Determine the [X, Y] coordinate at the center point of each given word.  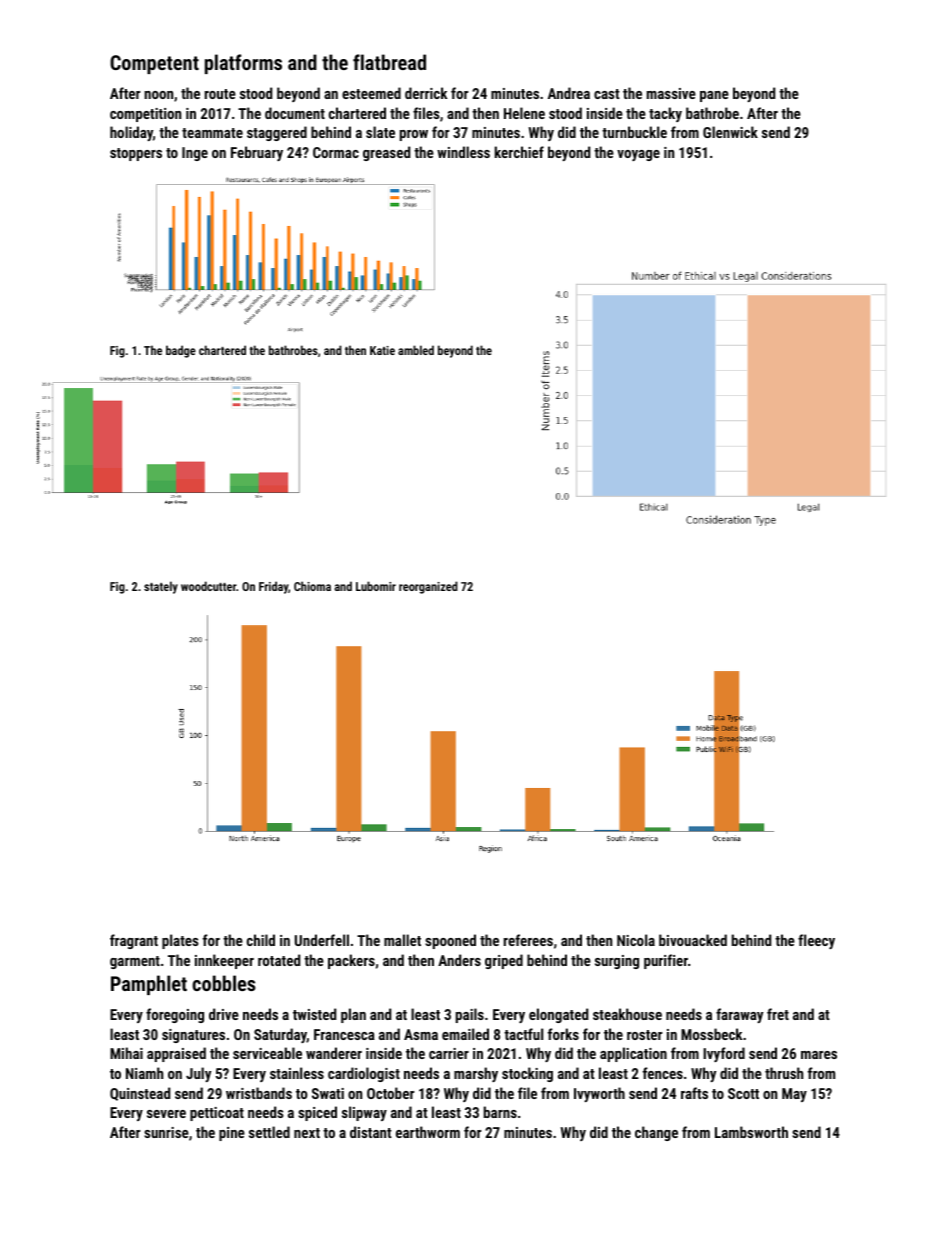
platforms [243, 64]
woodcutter [208, 586]
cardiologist [364, 1074]
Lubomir [376, 586]
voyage [638, 155]
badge [181, 351]
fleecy [816, 941]
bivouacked [693, 940]
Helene [524, 113]
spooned [450, 941]
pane [714, 96]
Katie [382, 350]
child [261, 940]
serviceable [267, 1053]
